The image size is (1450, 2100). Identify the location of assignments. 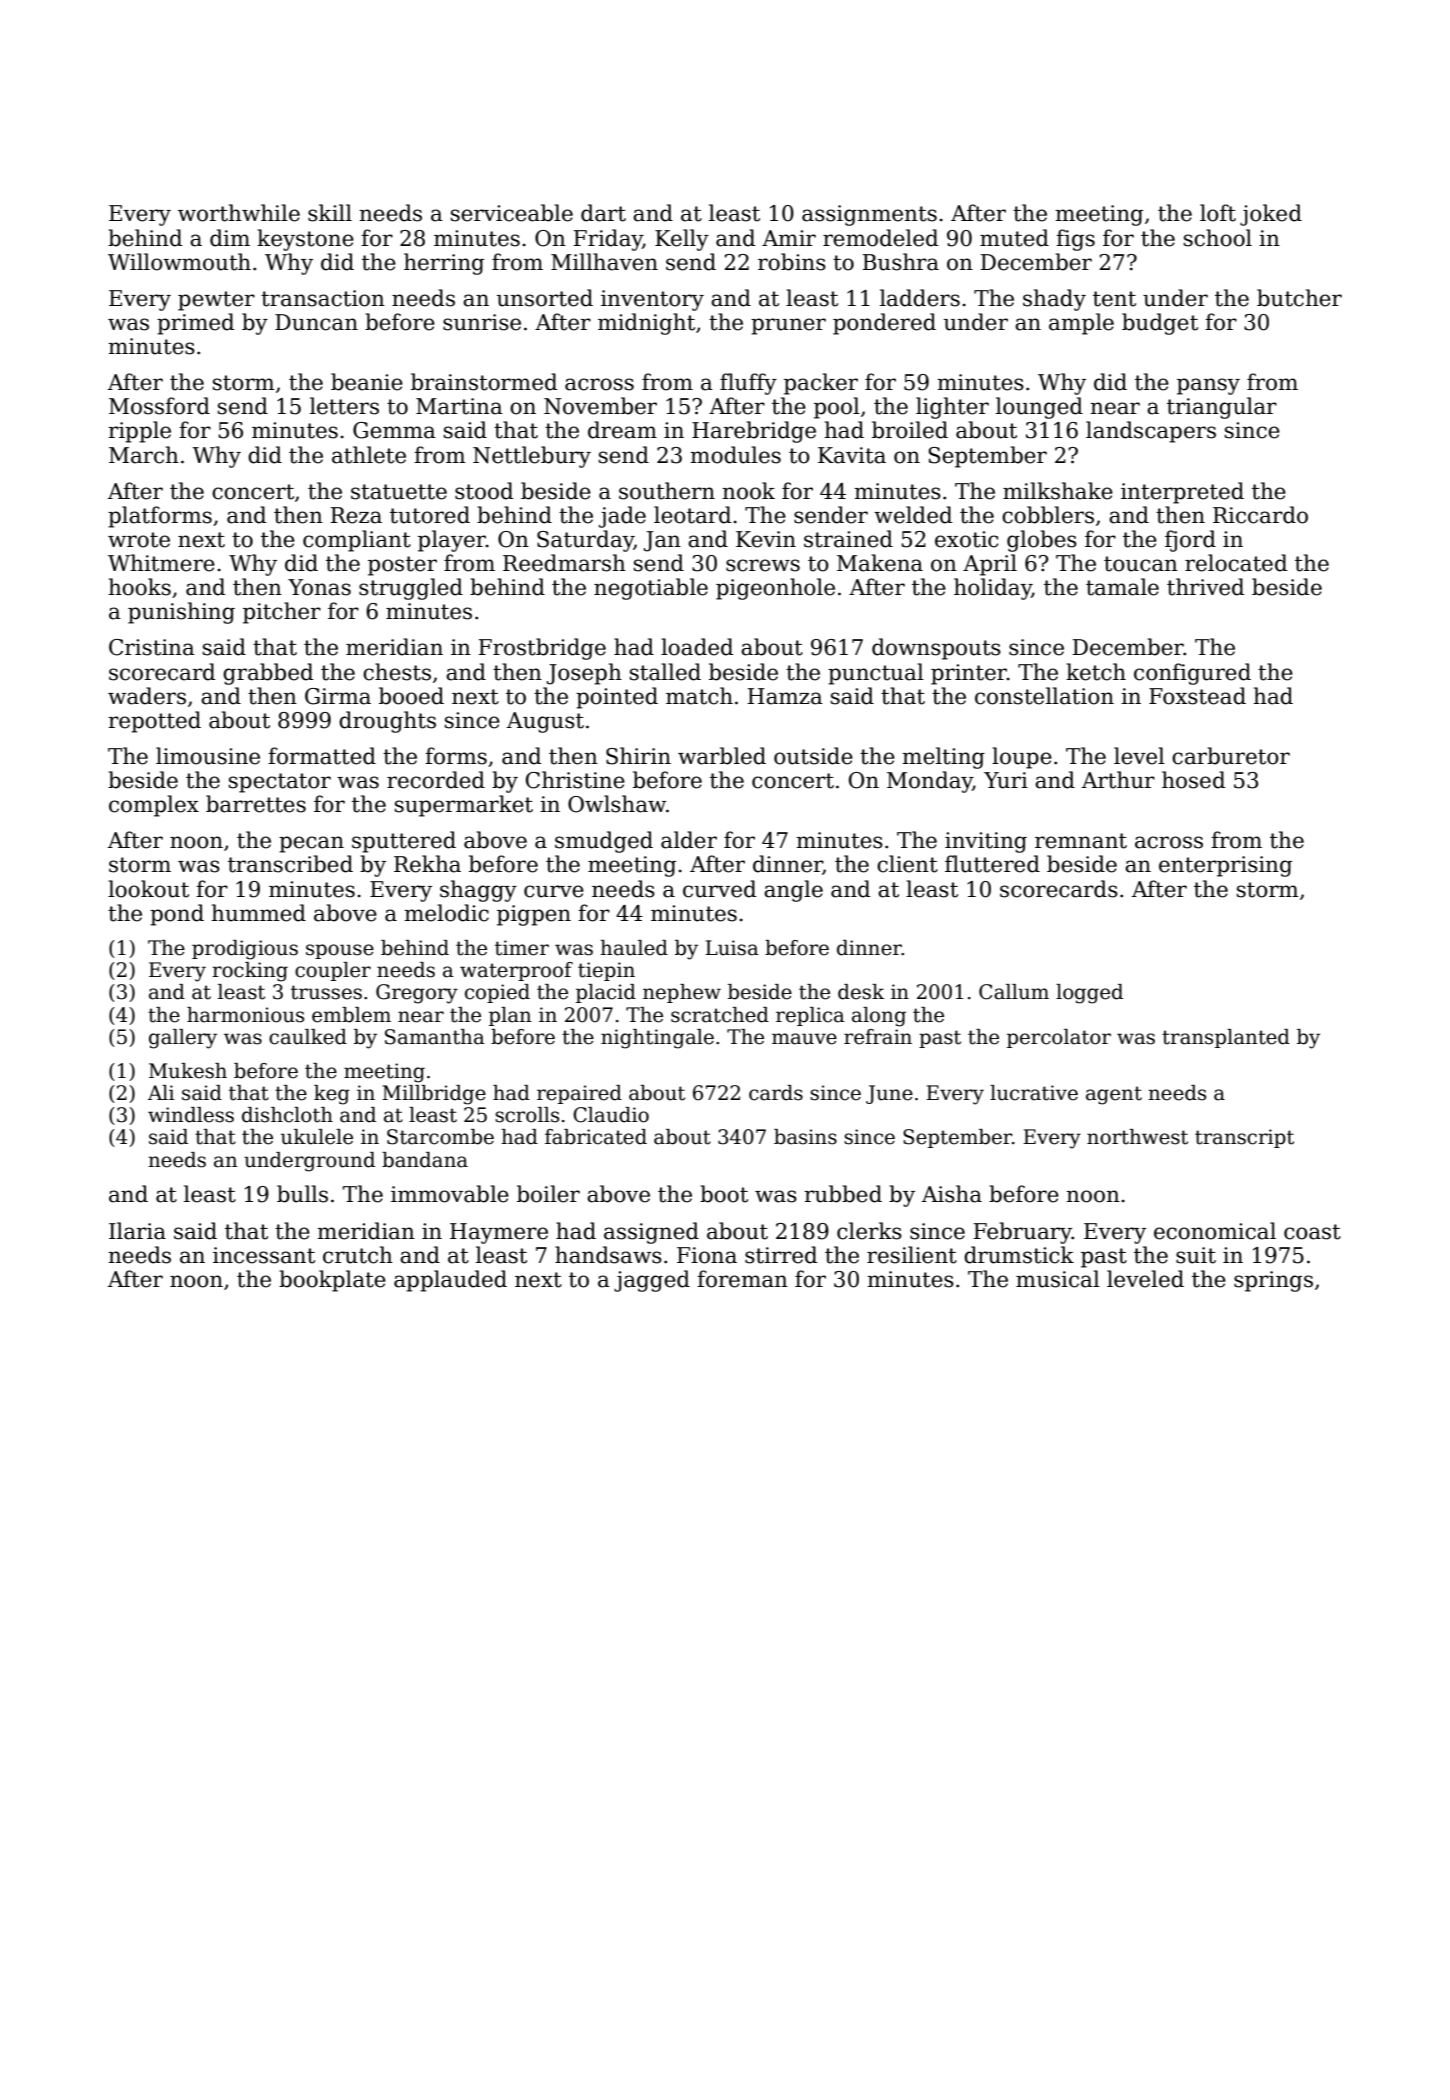
(869, 215).
